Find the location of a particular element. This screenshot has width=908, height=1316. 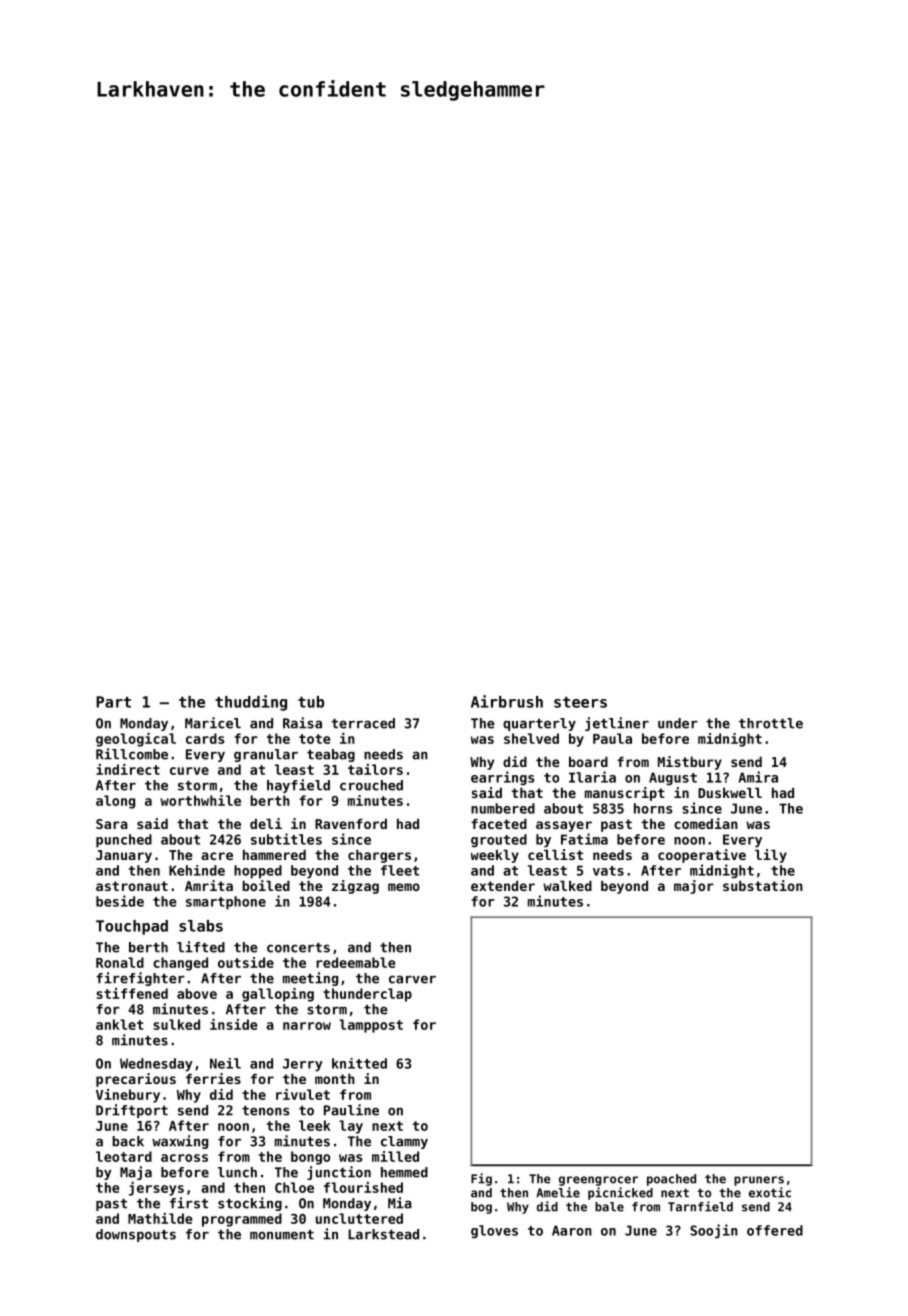

Mia is located at coordinates (400, 1203).
